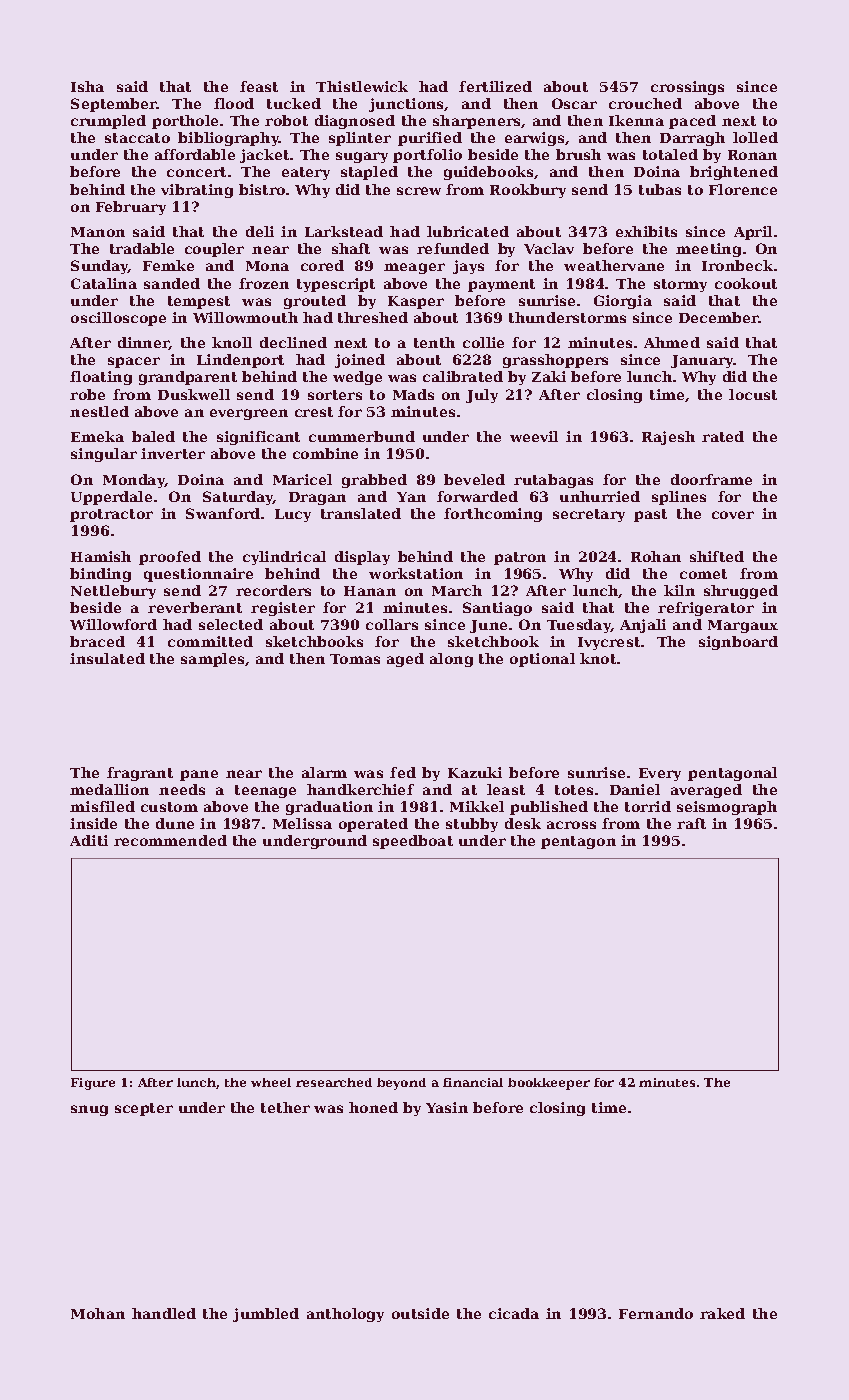 The width and height of the screenshot is (849, 1400). What do you see at coordinates (170, 840) in the screenshot?
I see `recommended` at bounding box center [170, 840].
